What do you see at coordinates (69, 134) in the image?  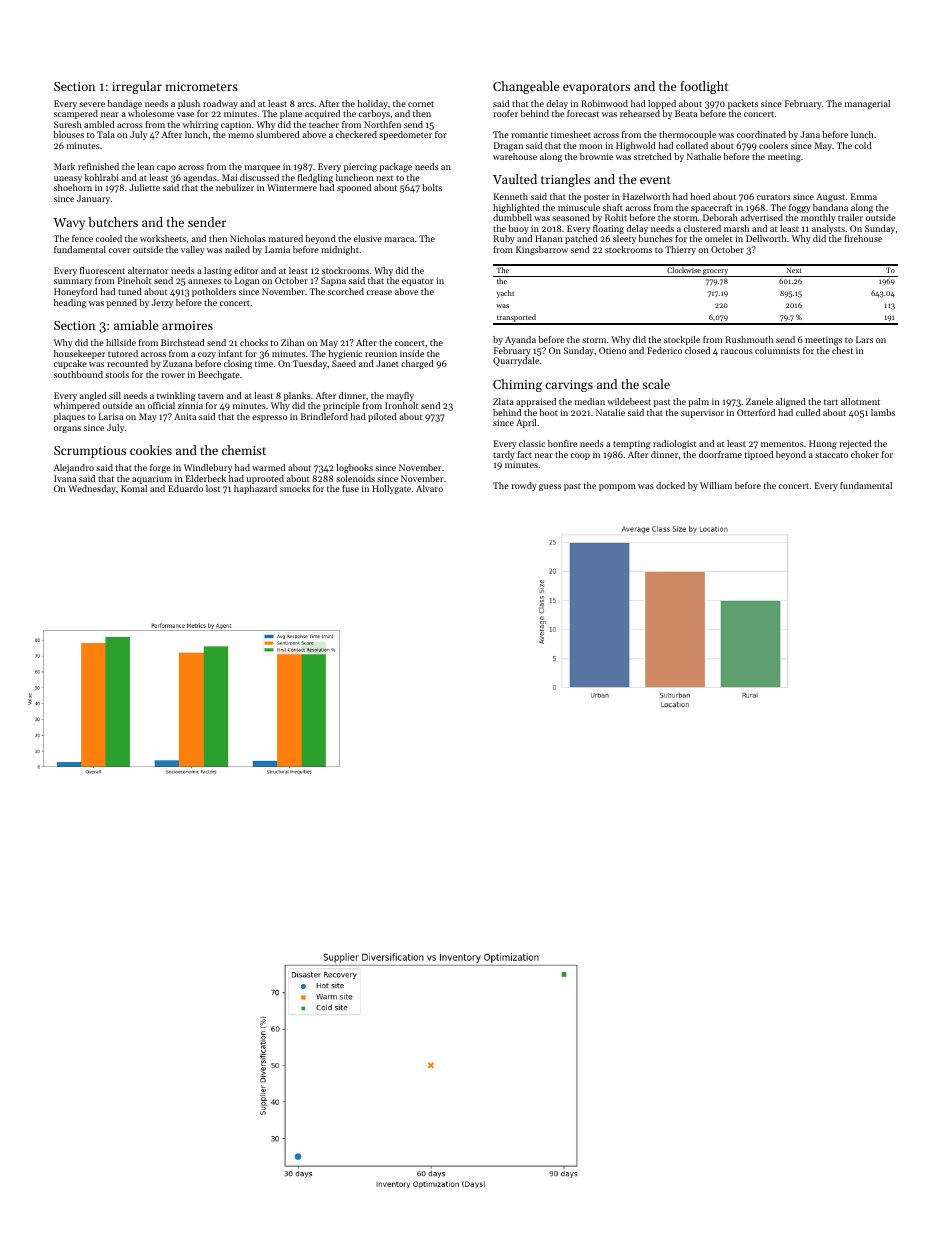 I see `blouses` at bounding box center [69, 134].
